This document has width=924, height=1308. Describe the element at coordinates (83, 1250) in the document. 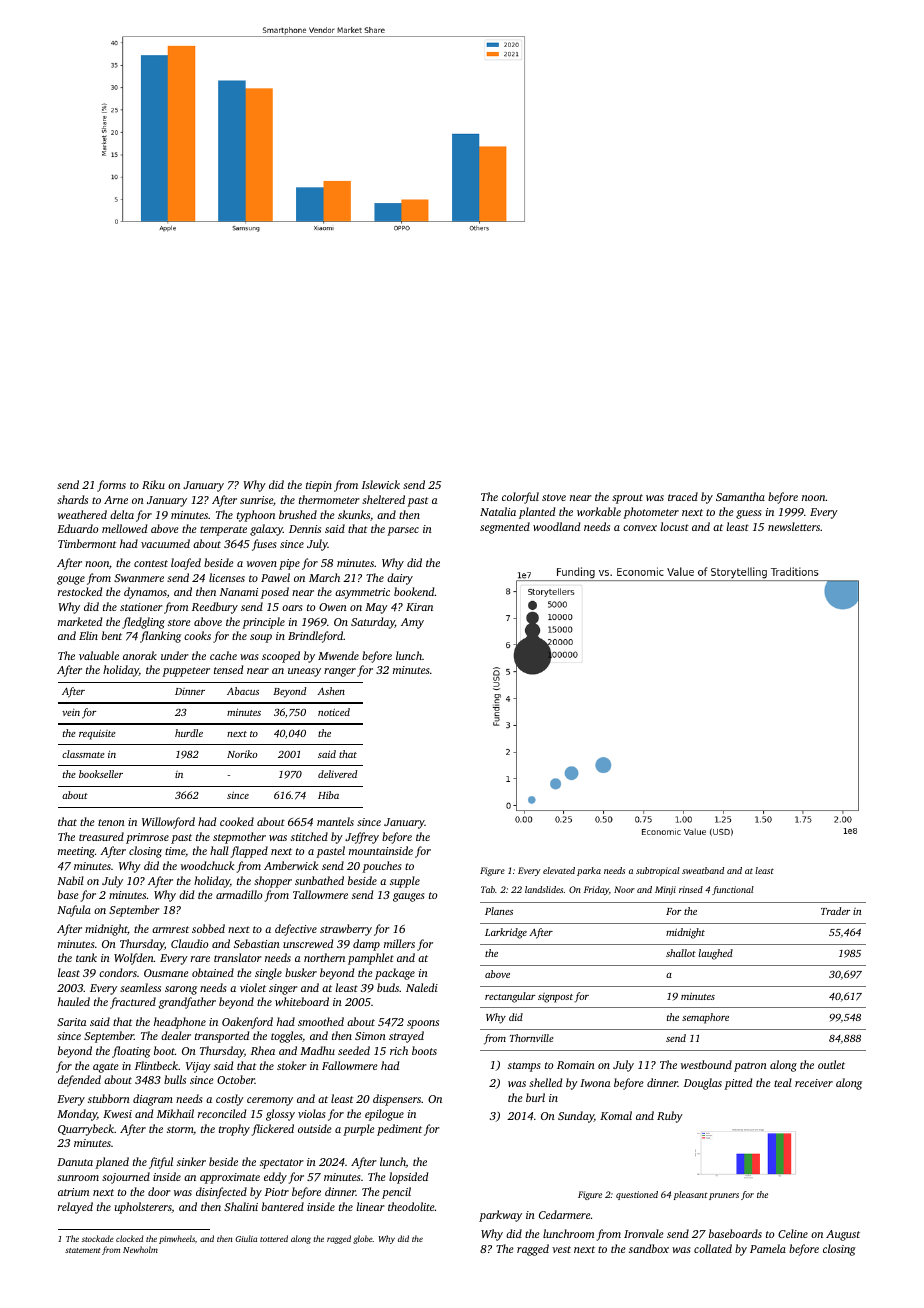

I see `statement` at that location.
